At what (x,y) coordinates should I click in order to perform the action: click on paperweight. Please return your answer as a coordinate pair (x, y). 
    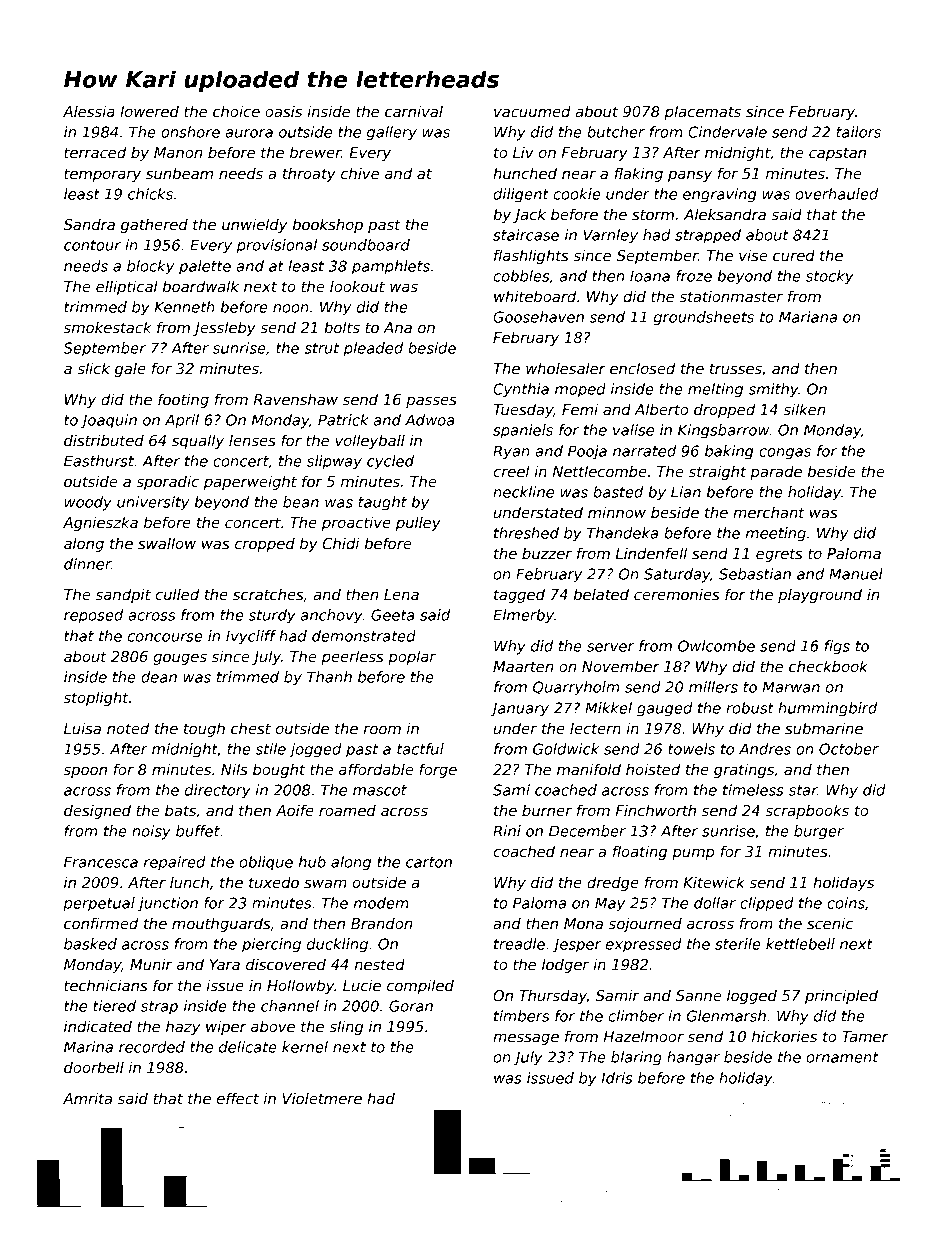
    Looking at the image, I should click on (250, 482).
